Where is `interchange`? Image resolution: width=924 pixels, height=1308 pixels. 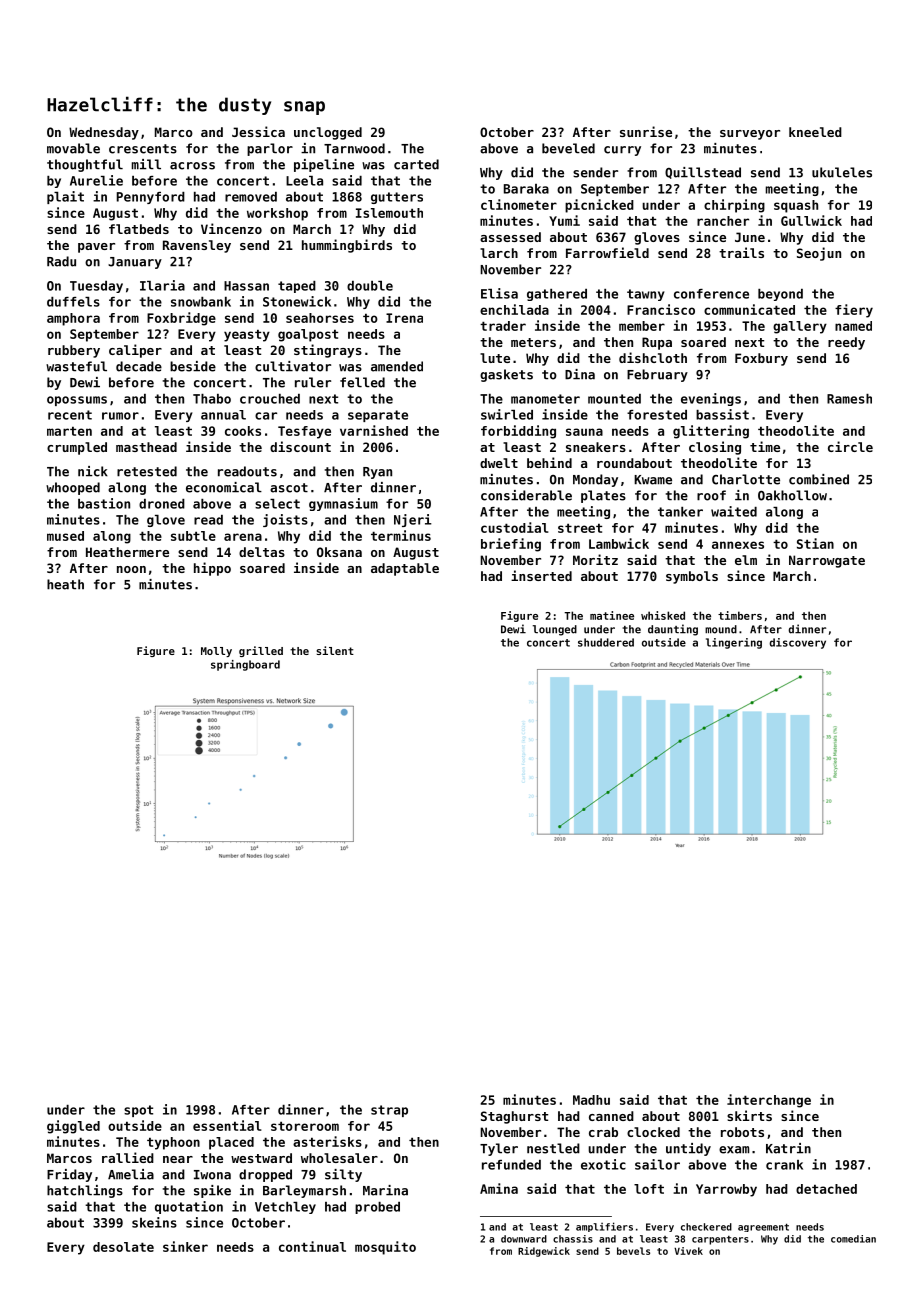 interchange is located at coordinates (769, 1101).
